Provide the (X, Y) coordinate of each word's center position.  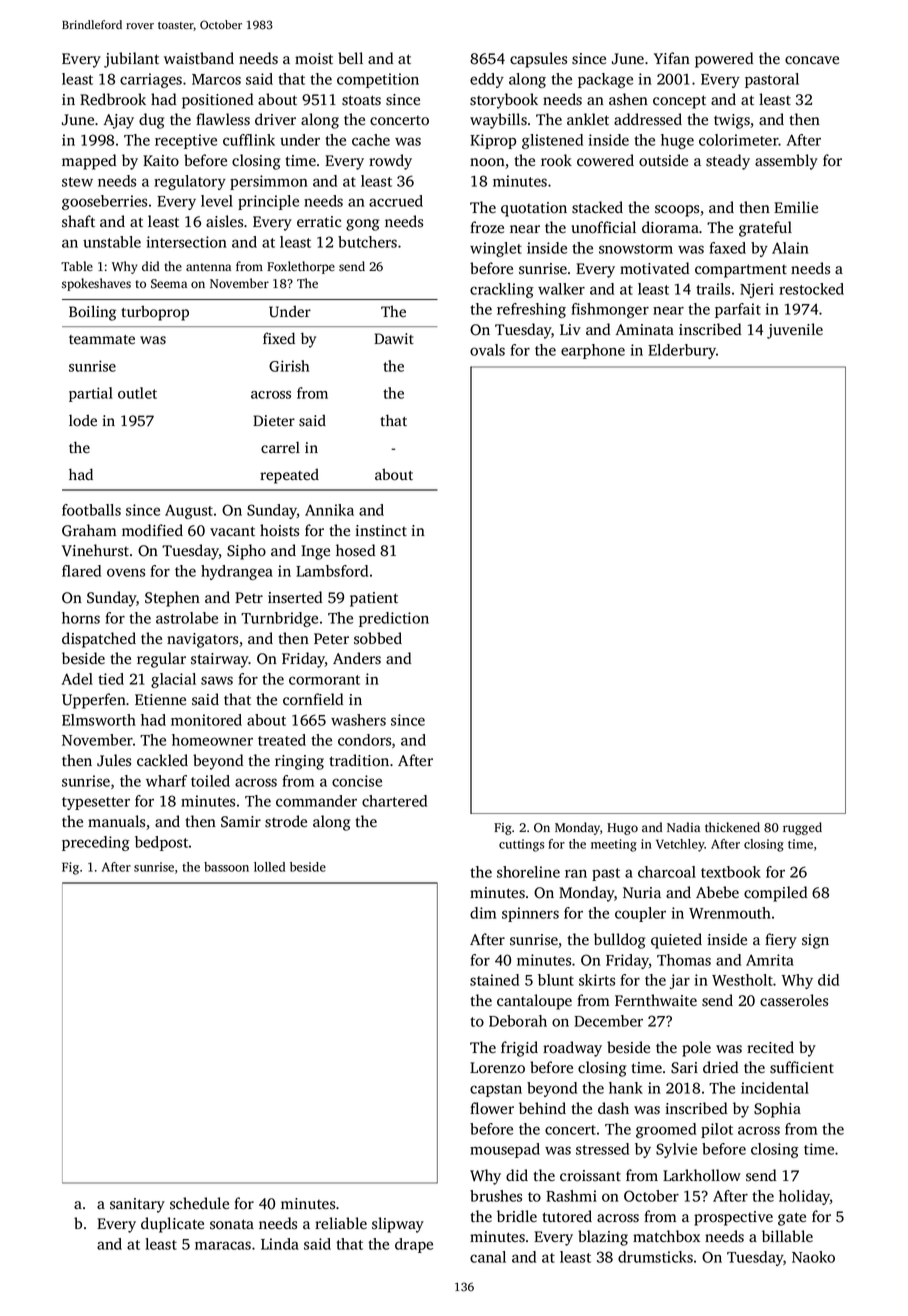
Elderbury (682, 351)
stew (77, 182)
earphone (593, 351)
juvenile (795, 331)
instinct (381, 531)
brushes (496, 1196)
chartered (394, 801)
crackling (502, 290)
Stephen (172, 599)
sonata (232, 1224)
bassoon (226, 867)
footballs (91, 510)
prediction (394, 619)
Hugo (622, 829)
